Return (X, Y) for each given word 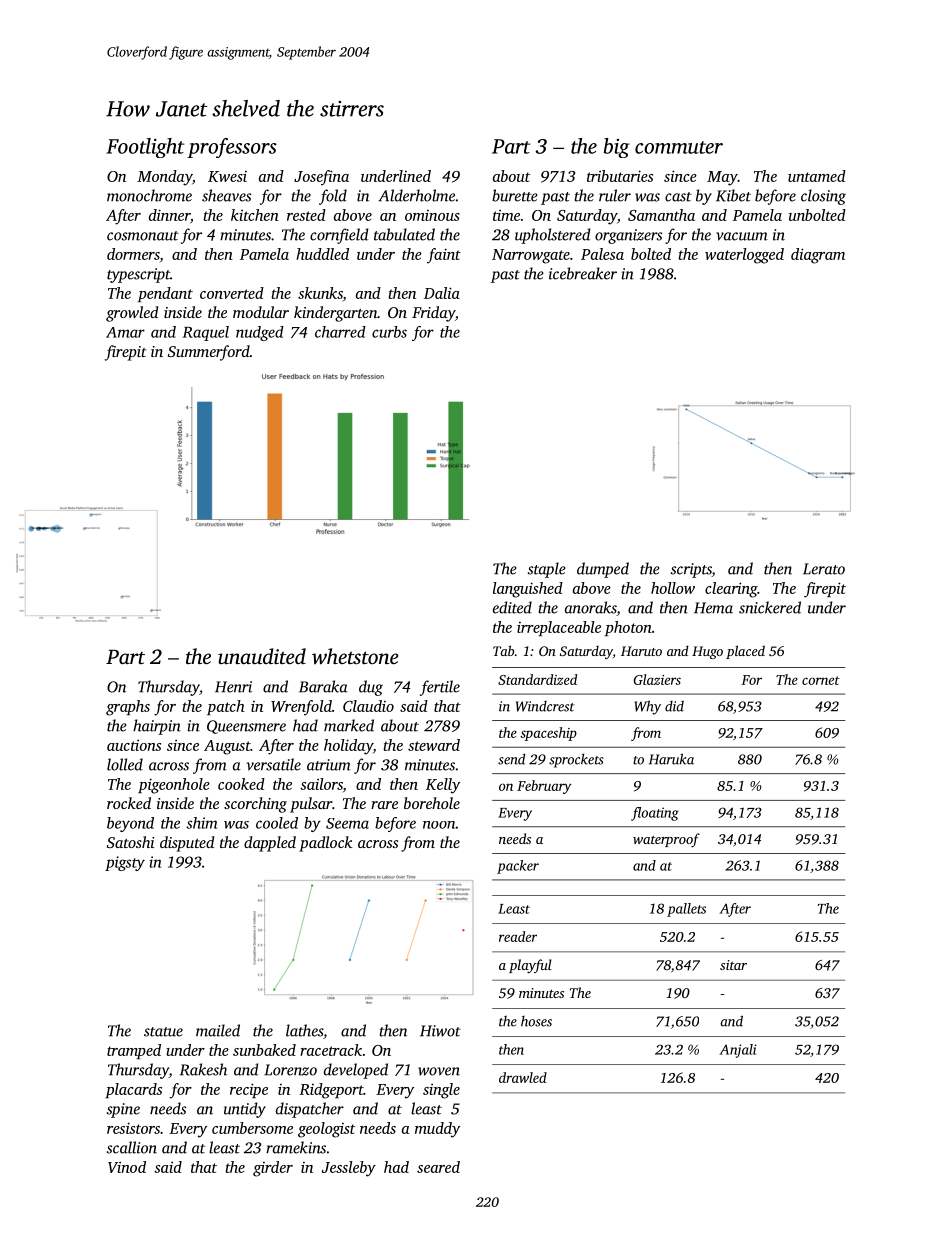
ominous (432, 215)
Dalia (442, 293)
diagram (818, 256)
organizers (628, 236)
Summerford (209, 353)
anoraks (591, 608)
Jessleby (349, 1169)
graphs (128, 708)
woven (439, 1071)
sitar (733, 965)
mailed (218, 1030)
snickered (770, 607)
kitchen (255, 215)
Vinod (127, 1167)
